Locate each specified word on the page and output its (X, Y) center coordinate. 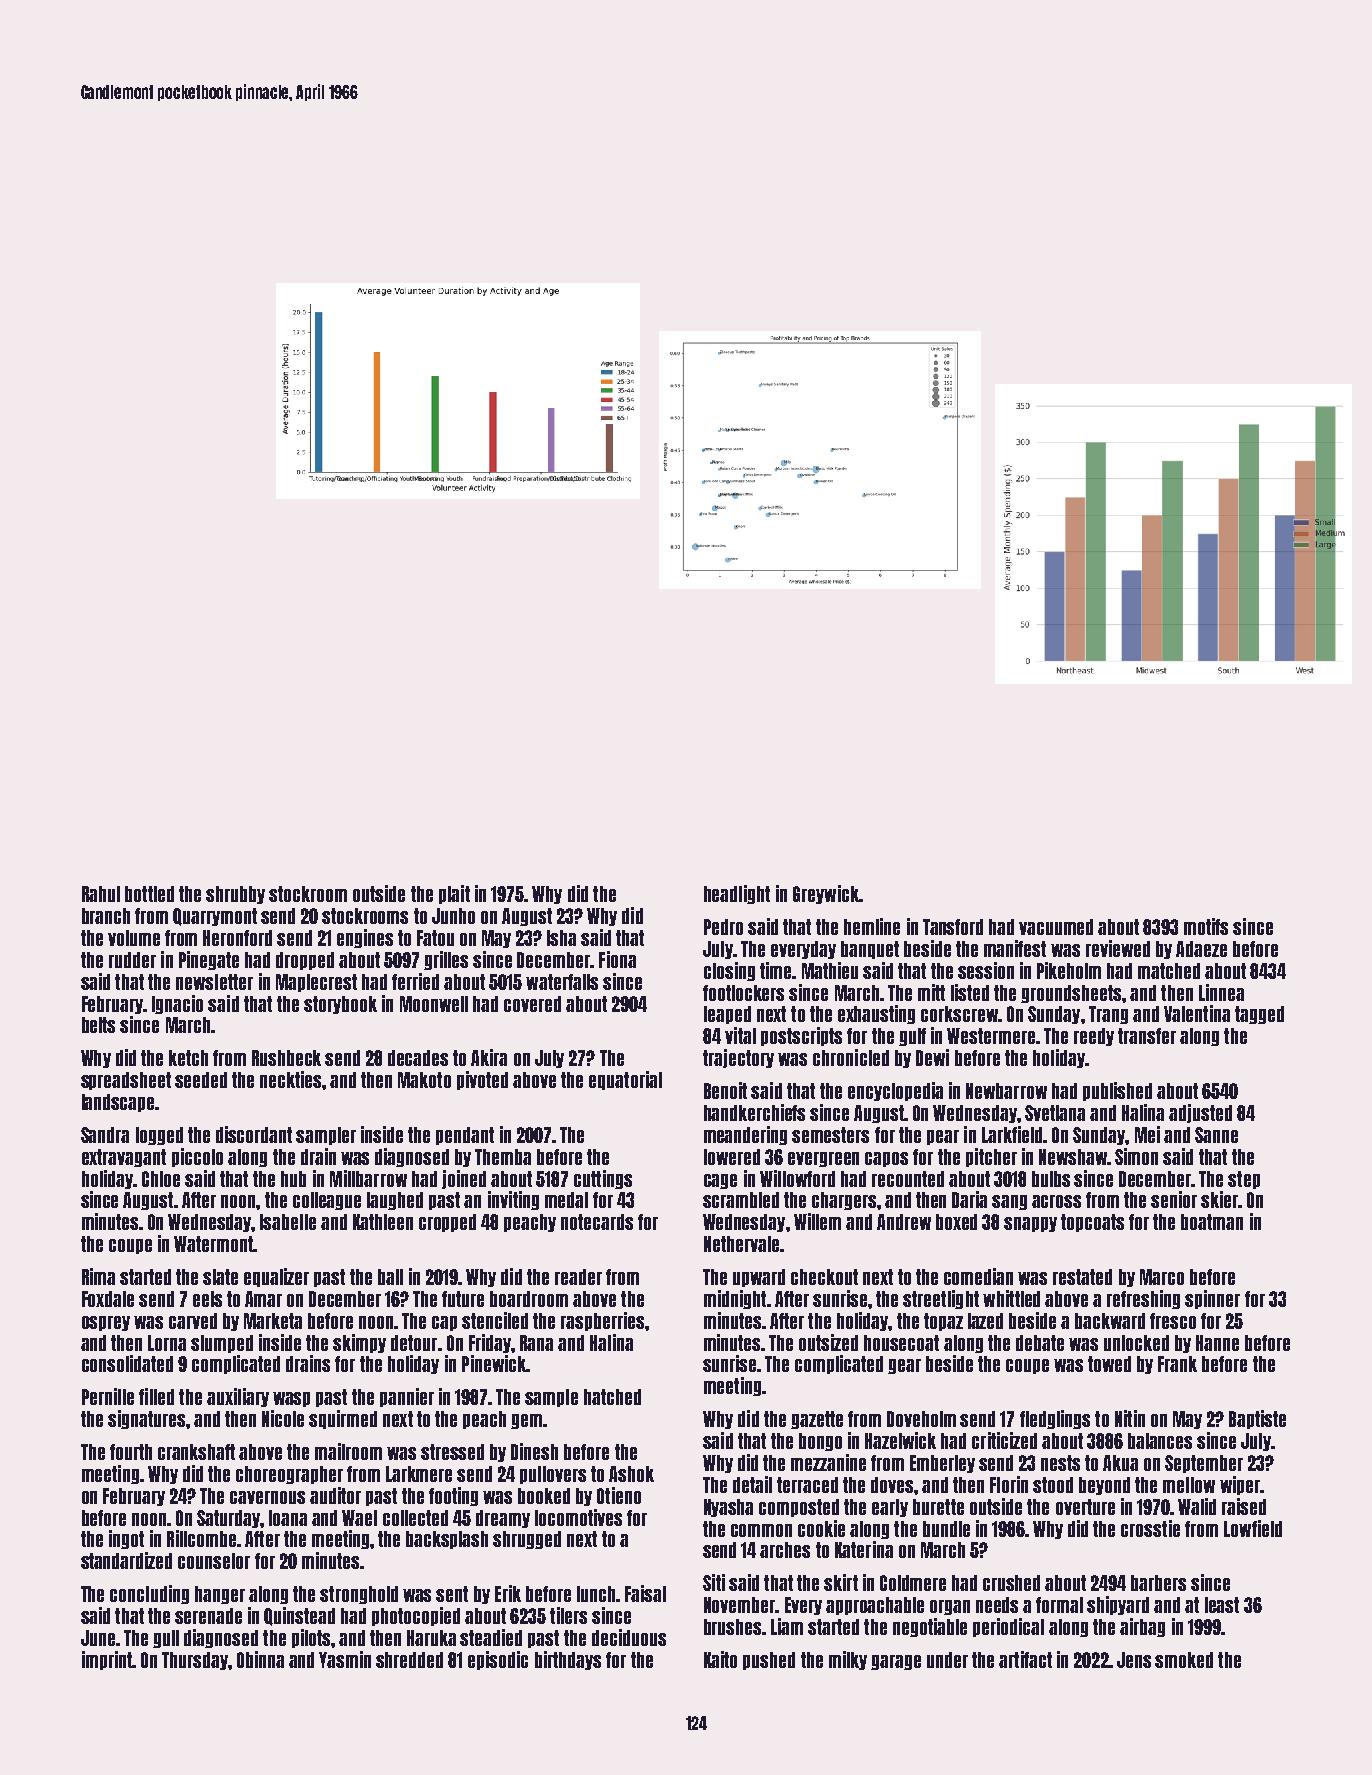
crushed (1011, 1583)
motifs (1206, 926)
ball (390, 1277)
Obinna (260, 1659)
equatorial (625, 1080)
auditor (335, 1495)
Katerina (864, 1549)
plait (454, 894)
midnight (735, 1299)
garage (896, 1662)
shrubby (235, 895)
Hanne (1217, 1343)
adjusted (1200, 1113)
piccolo (197, 1157)
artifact (1025, 1659)
